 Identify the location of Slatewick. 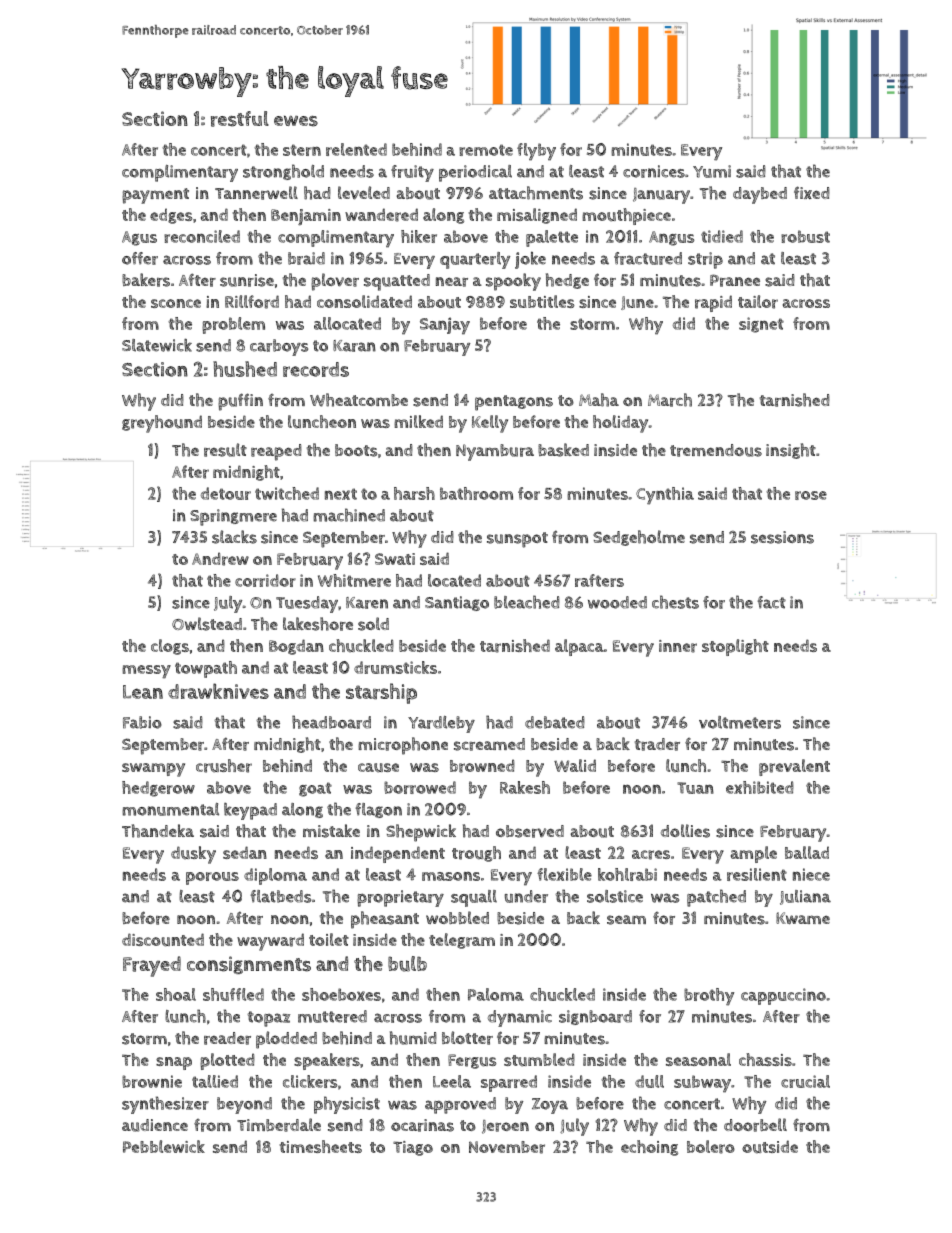
(157, 345).
